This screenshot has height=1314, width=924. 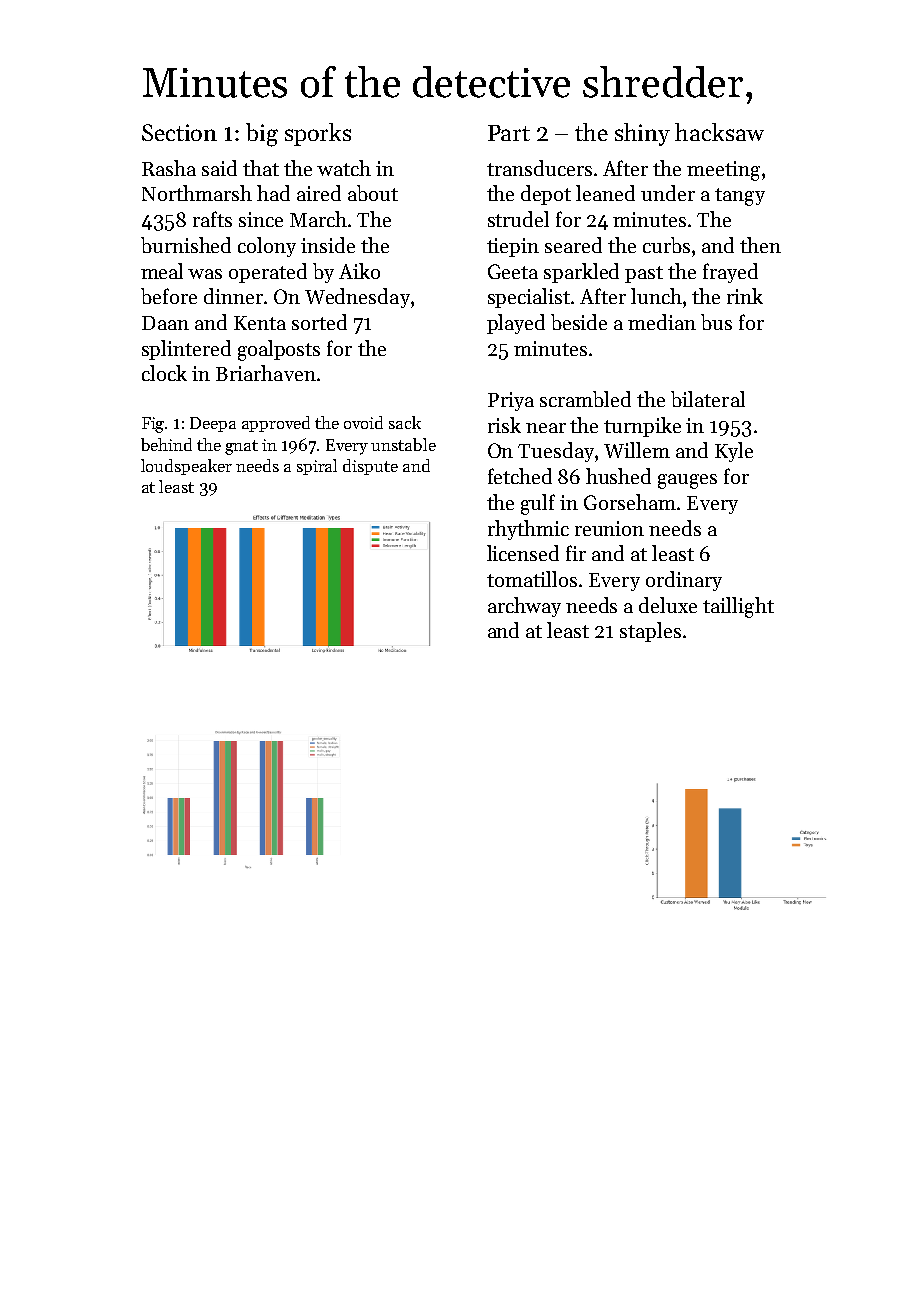 I want to click on spiral, so click(x=317, y=467).
